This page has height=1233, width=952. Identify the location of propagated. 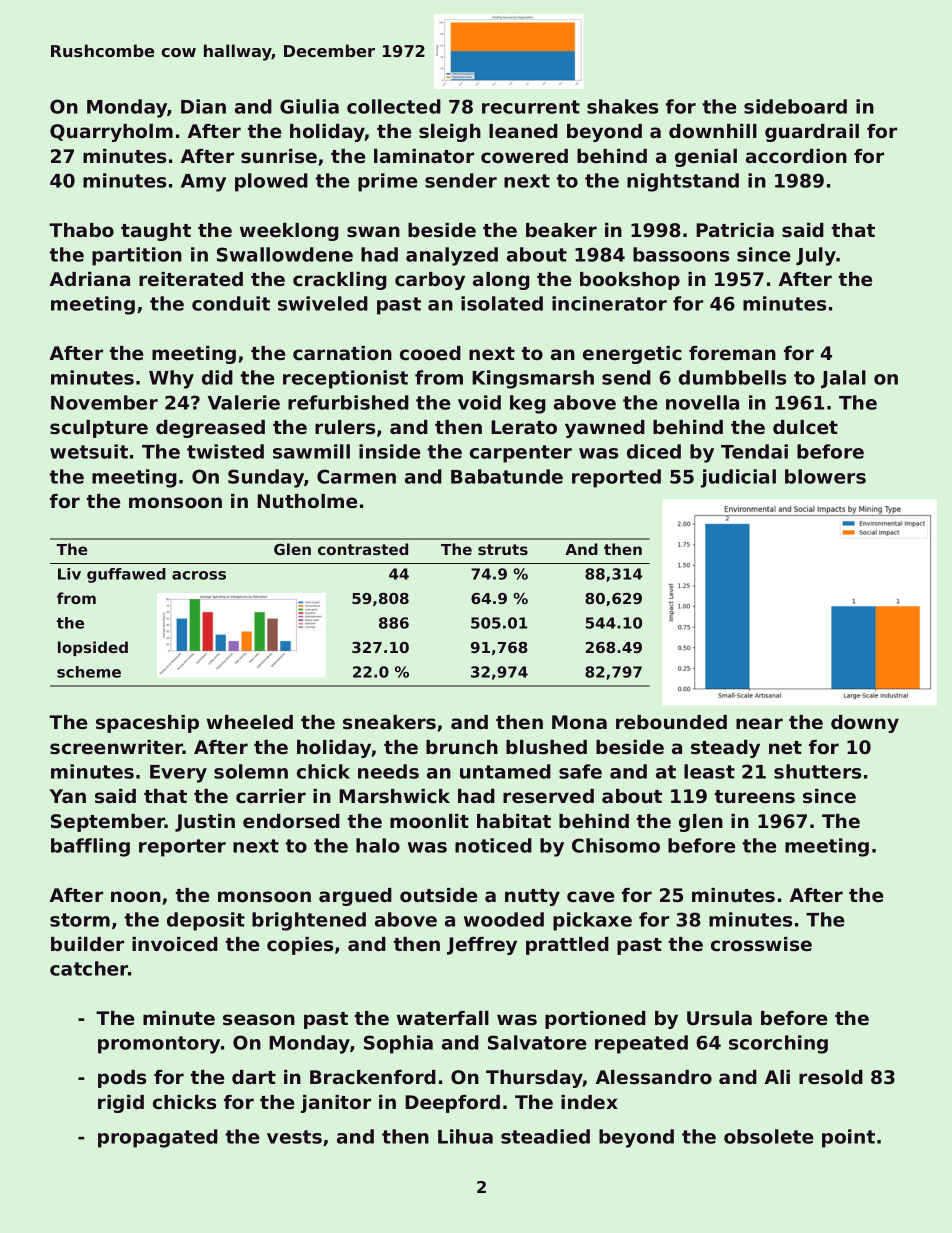
(158, 1138).
